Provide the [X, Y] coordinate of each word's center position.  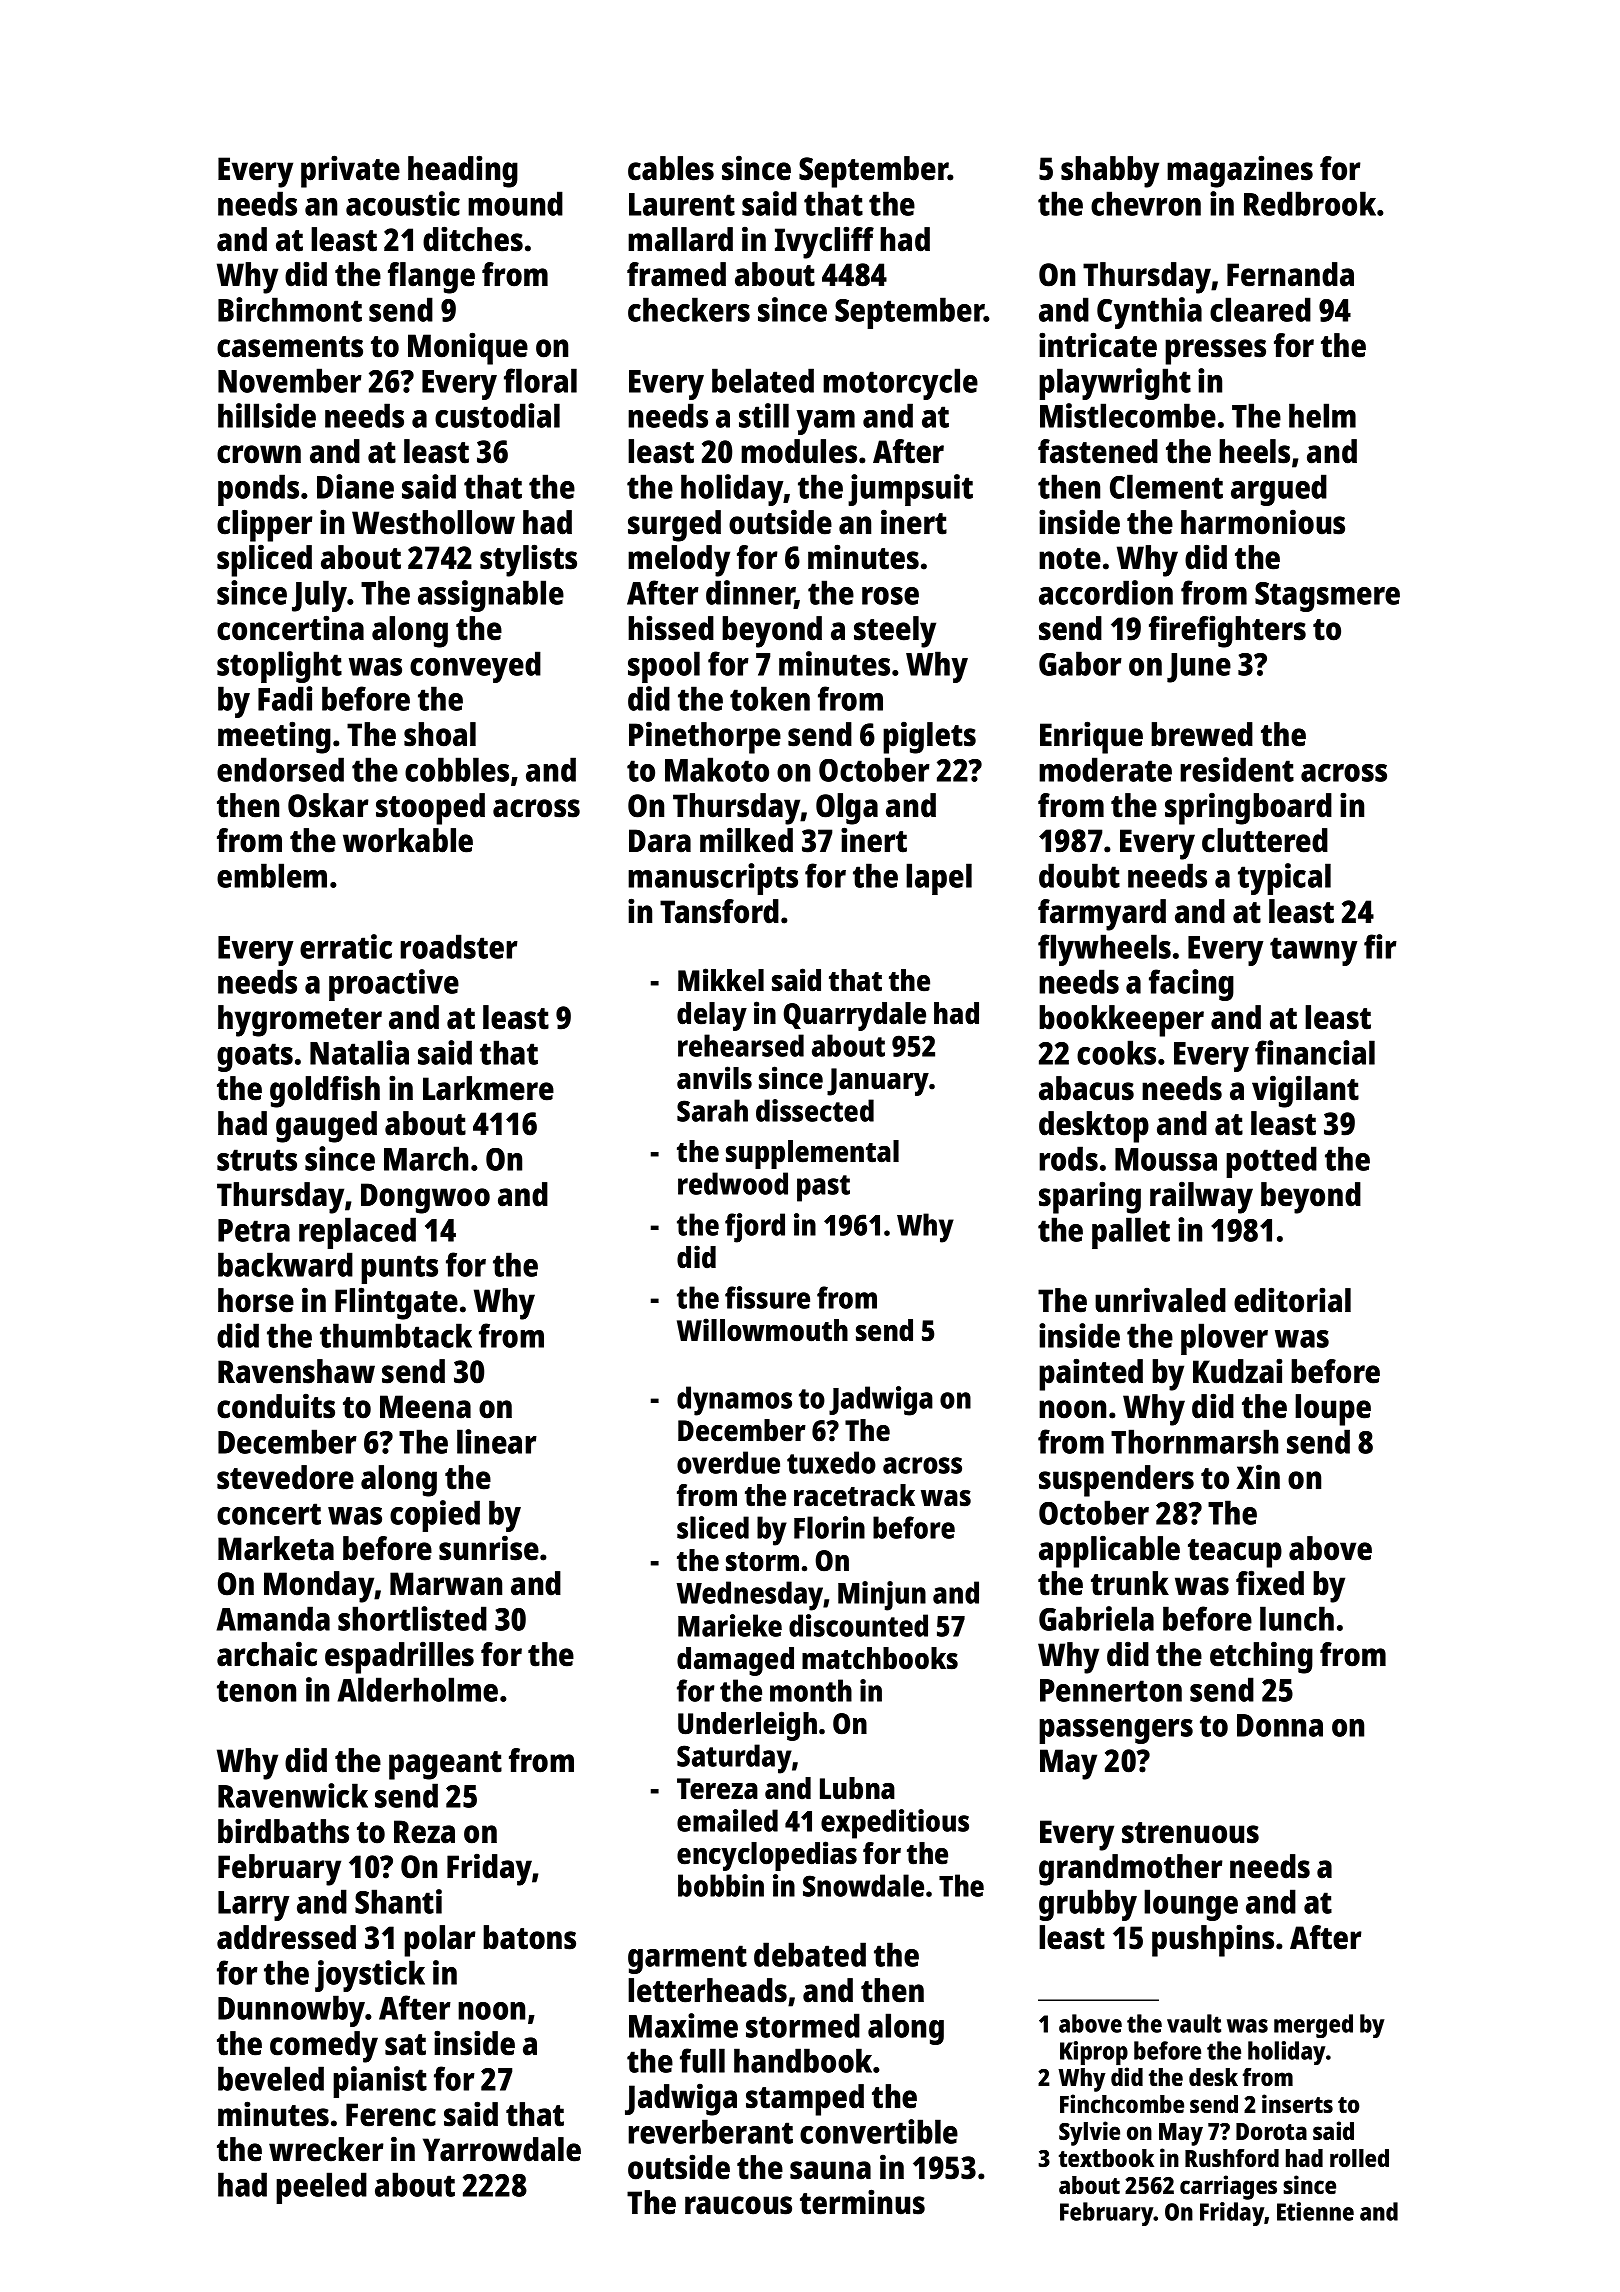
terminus [862, 2202]
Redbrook [1310, 203]
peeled [321, 2188]
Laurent [682, 204]
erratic [346, 946]
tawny [1313, 951]
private [350, 171]
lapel [939, 879]
